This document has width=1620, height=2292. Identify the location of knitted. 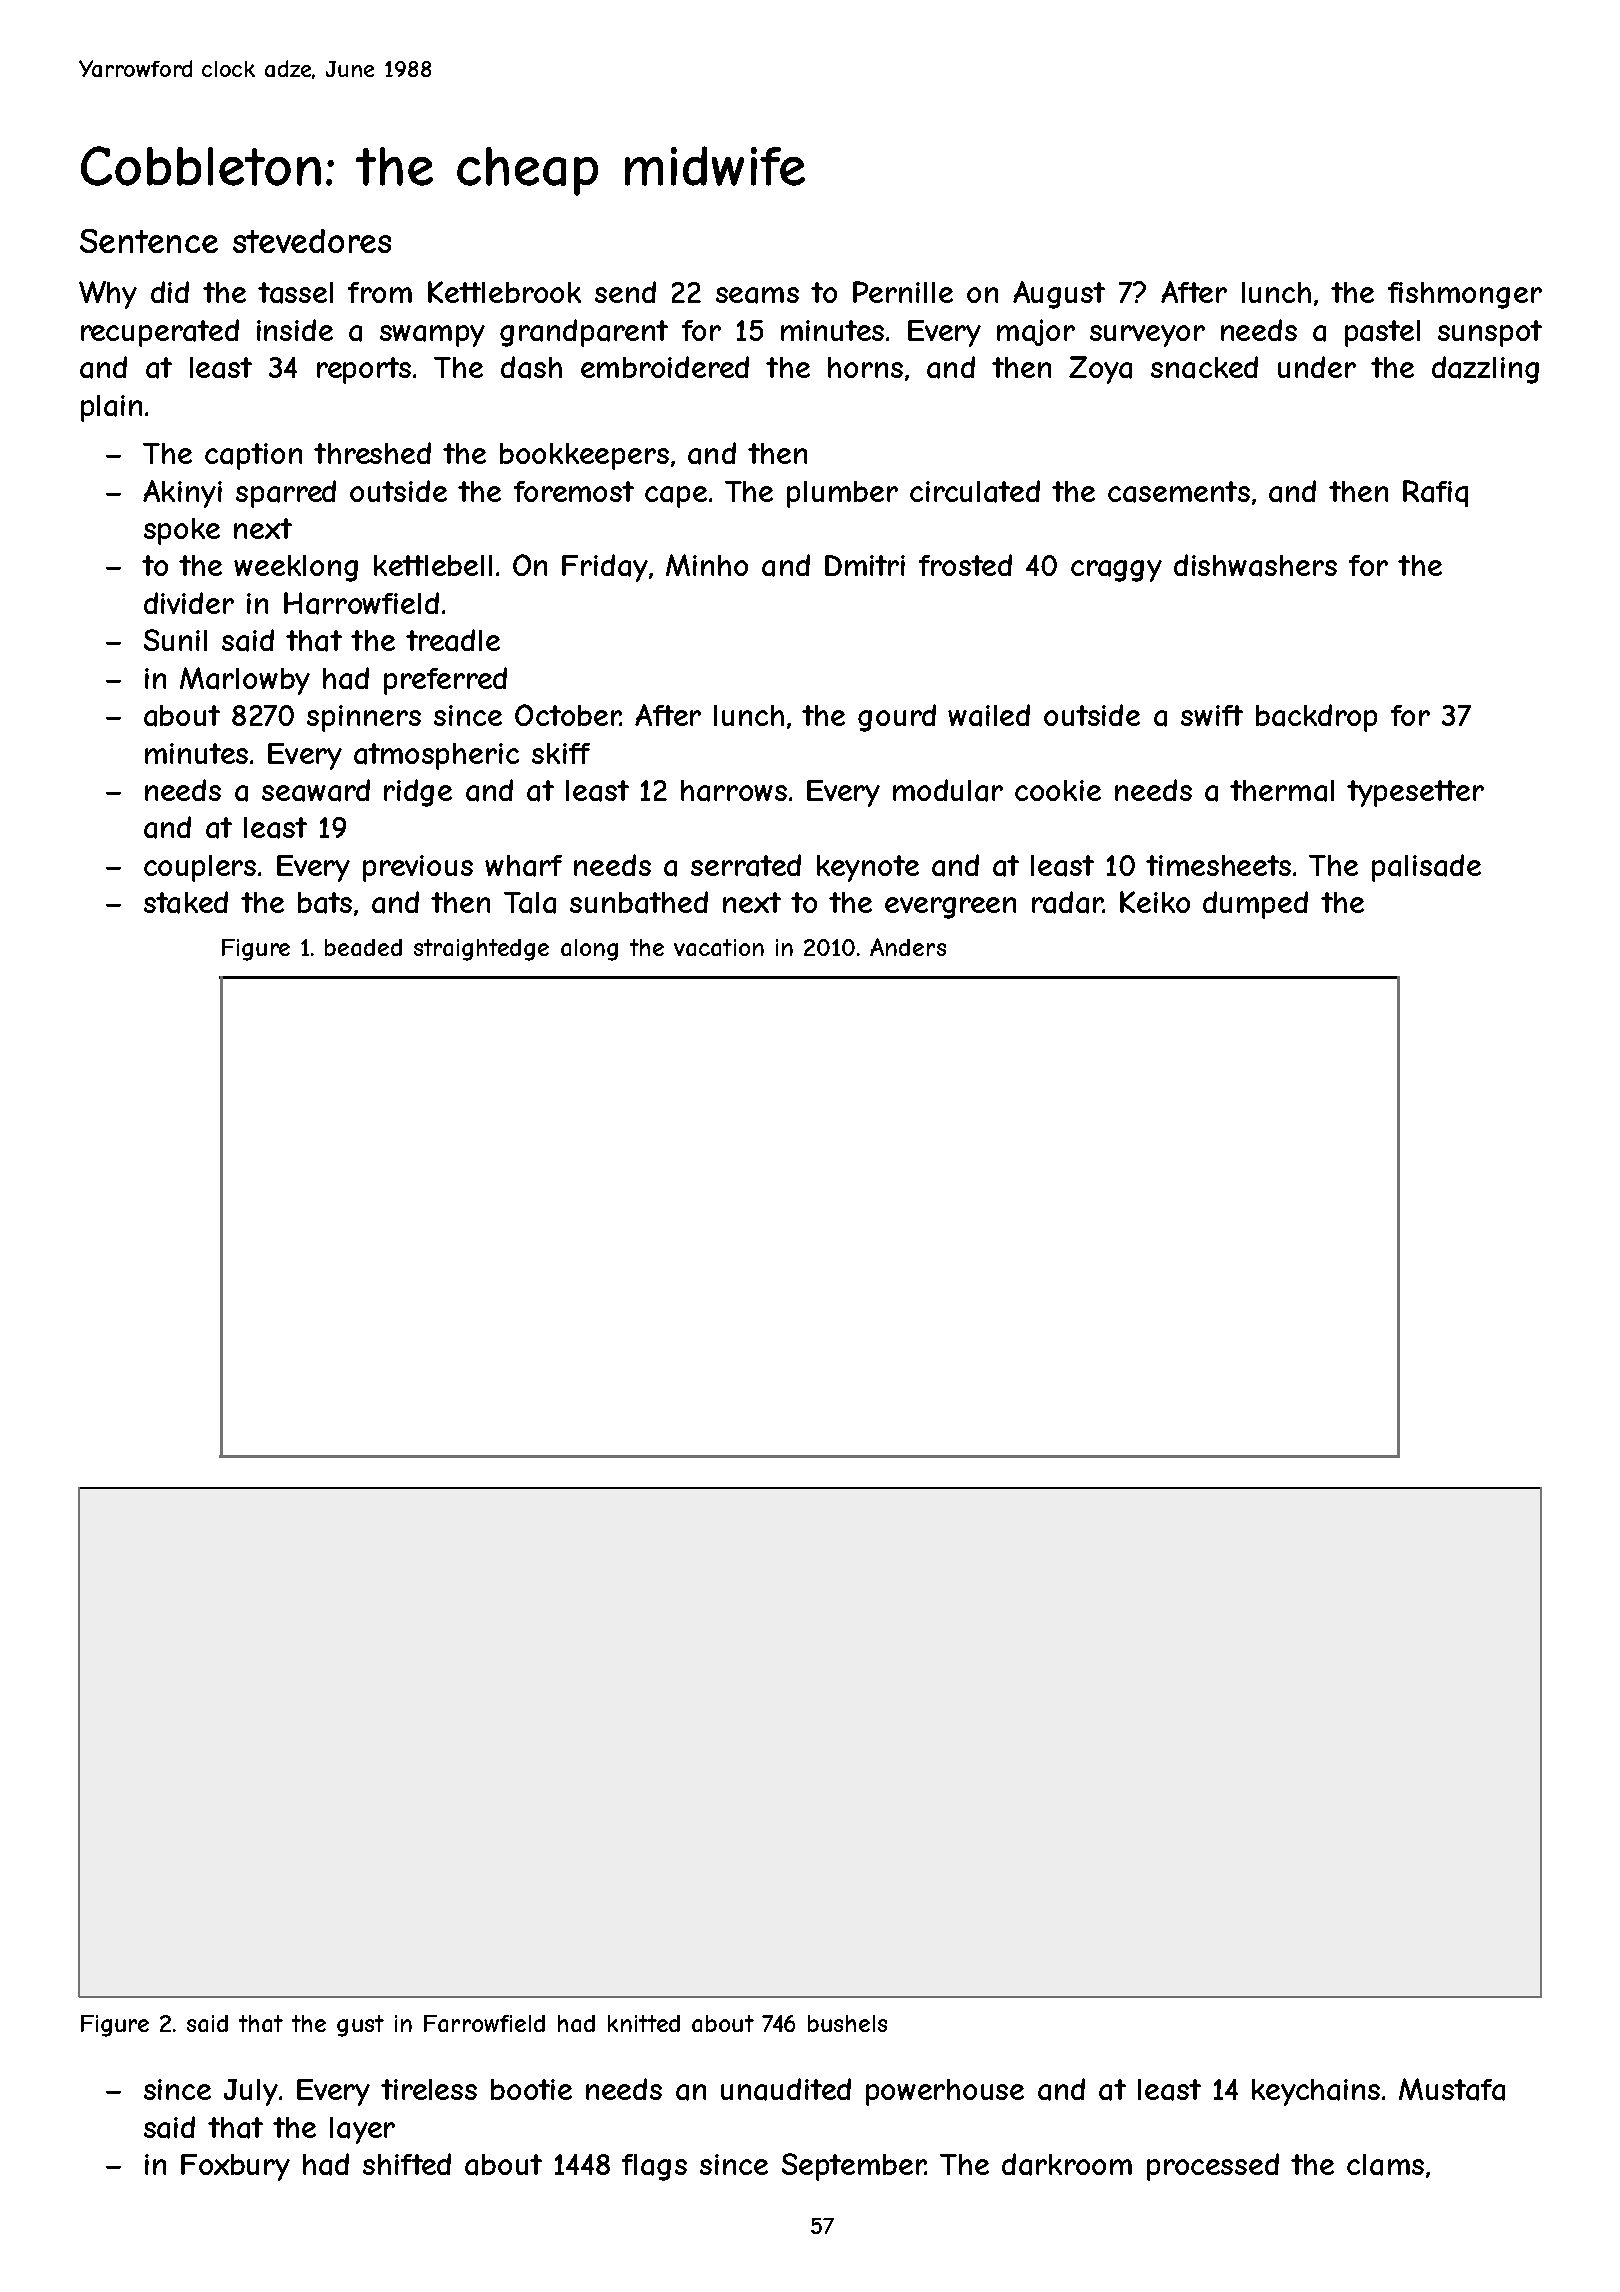
(644, 2023).
